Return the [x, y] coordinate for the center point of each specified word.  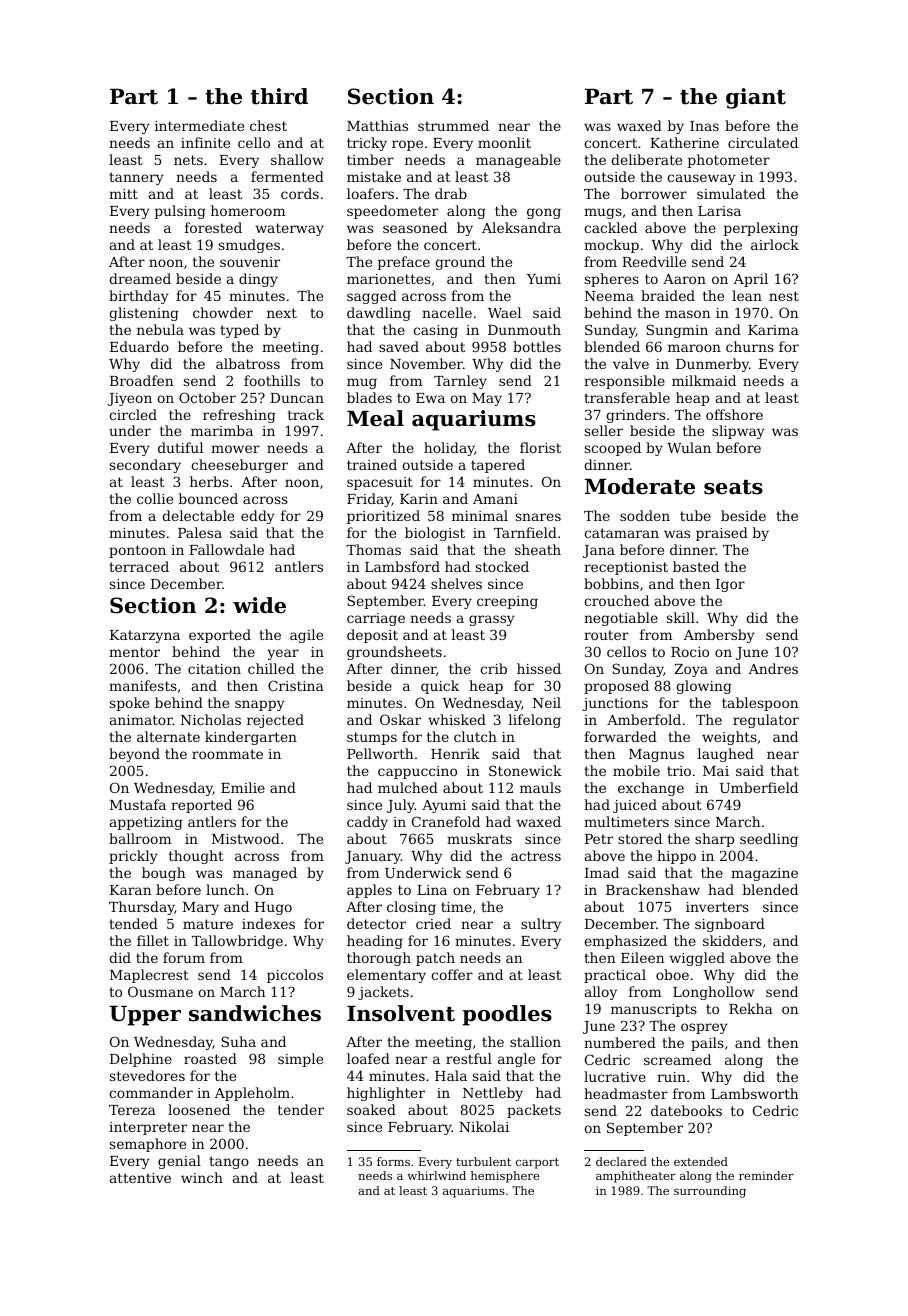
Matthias [377, 125]
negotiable [621, 619]
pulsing [180, 212]
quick [440, 687]
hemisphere [505, 1177]
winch [202, 1177]
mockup [611, 246]
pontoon [137, 551]
